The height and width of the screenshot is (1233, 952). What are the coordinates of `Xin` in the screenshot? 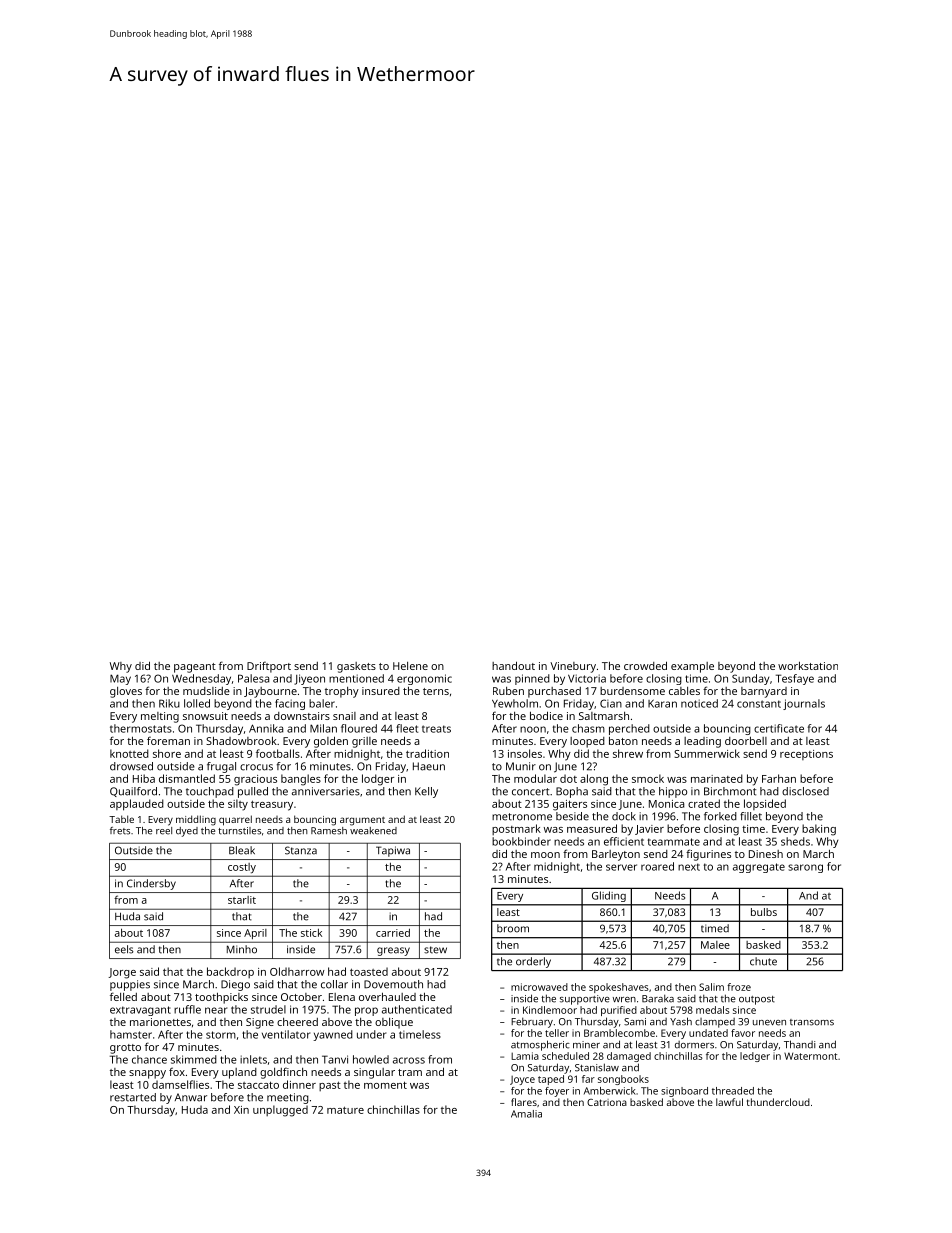 It's located at (241, 1110).
